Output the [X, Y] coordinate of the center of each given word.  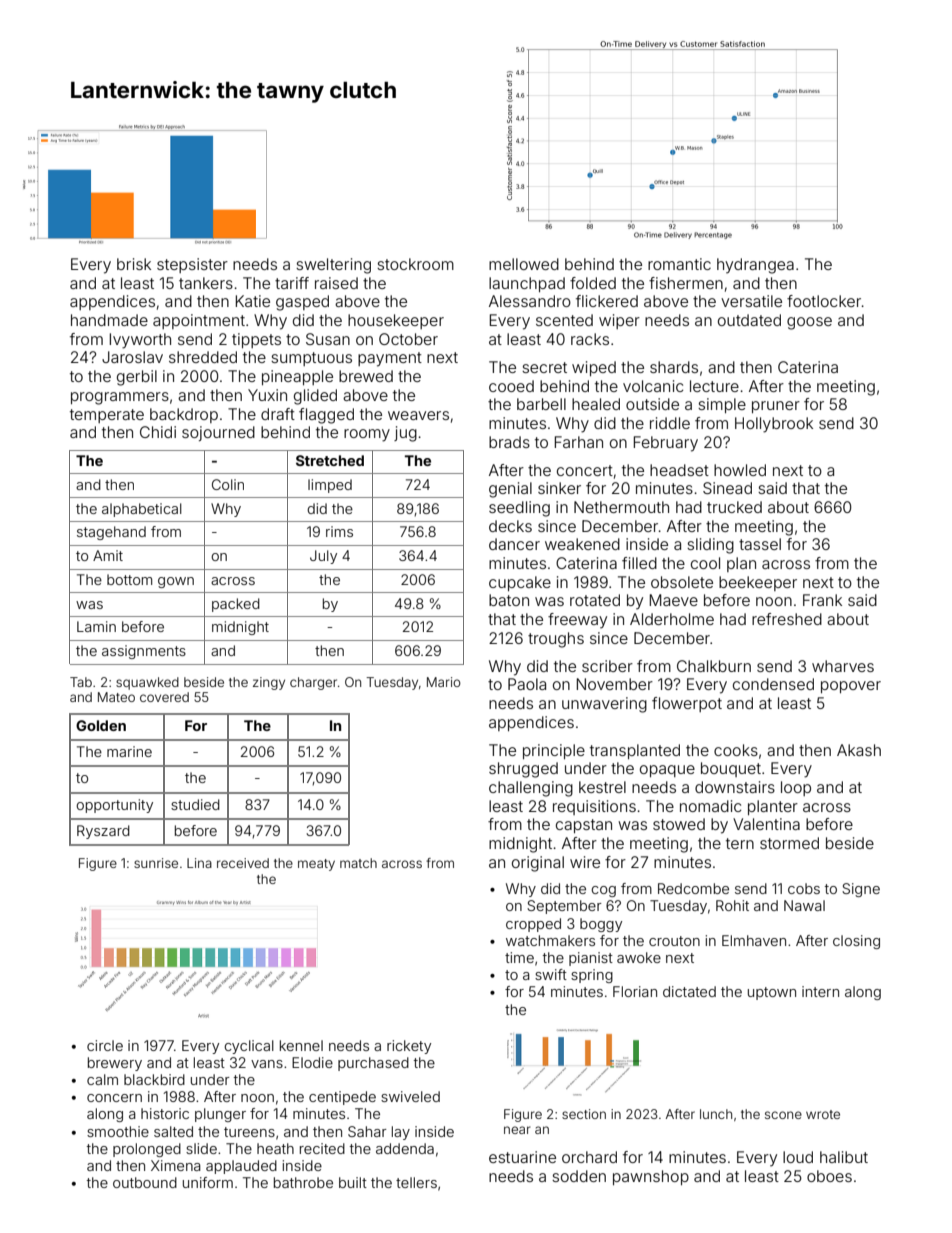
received [243, 863]
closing [856, 942]
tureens [249, 1132]
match [358, 863]
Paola [527, 684]
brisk [134, 264]
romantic [679, 264]
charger [313, 683]
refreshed [787, 619]
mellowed [524, 264]
